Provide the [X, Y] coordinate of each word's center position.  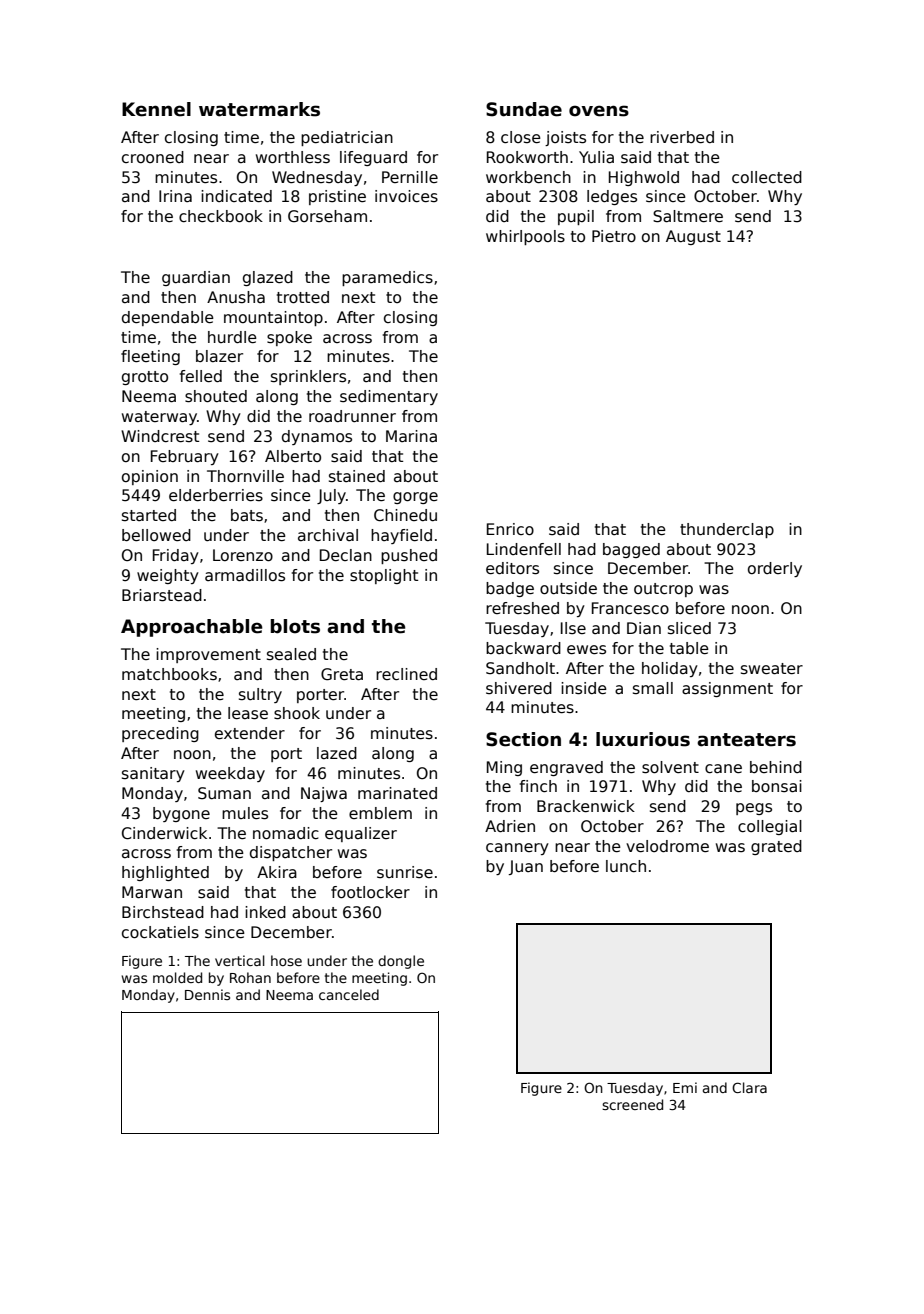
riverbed [682, 137]
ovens [599, 111]
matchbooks [169, 674]
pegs [754, 809]
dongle [401, 962]
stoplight [384, 576]
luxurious [643, 739]
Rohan [250, 977]
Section [523, 739]
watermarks [259, 109]
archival [328, 535]
